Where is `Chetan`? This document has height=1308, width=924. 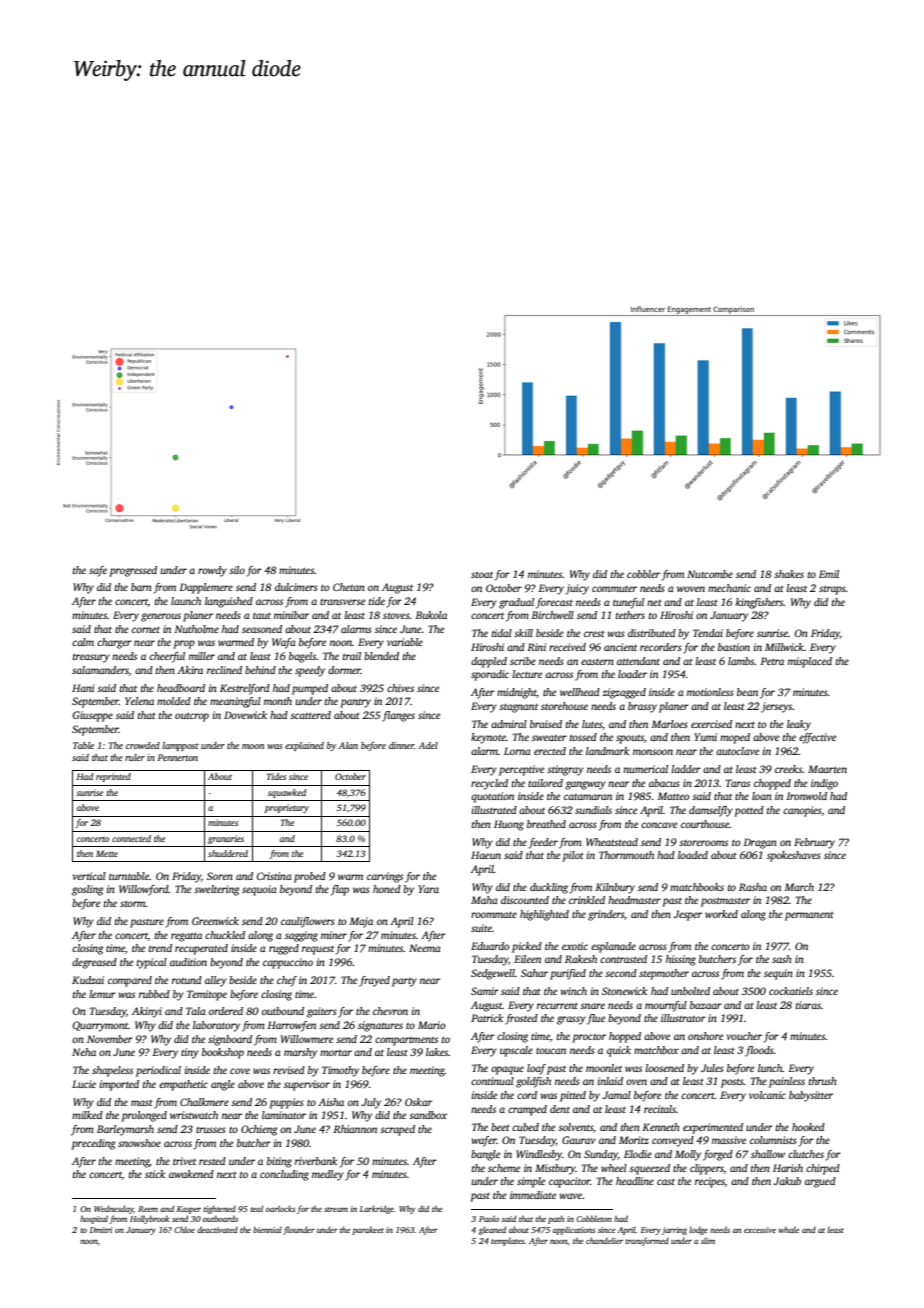
Chetan is located at coordinates (349, 587).
